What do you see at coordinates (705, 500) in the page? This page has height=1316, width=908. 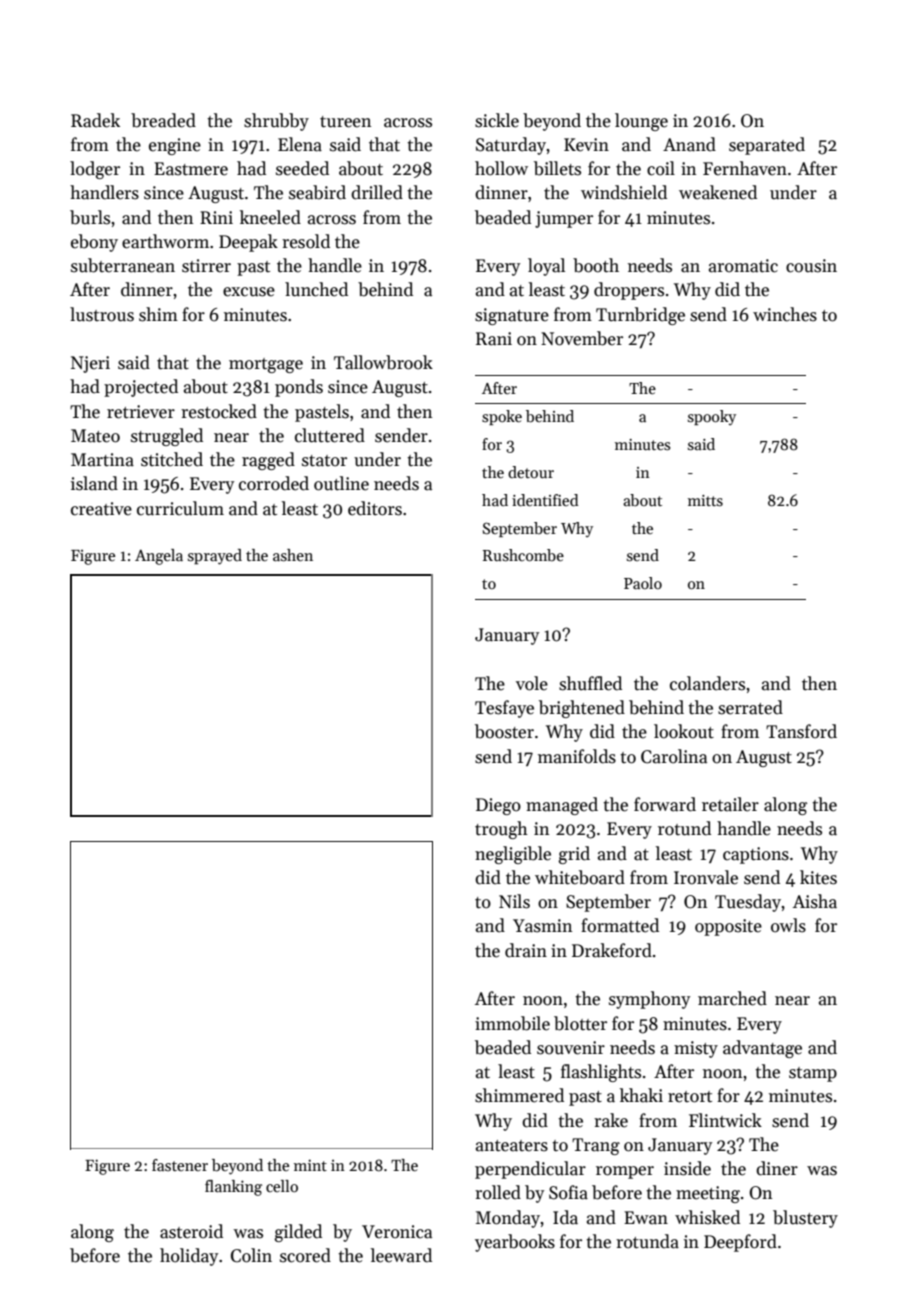 I see `mitts` at bounding box center [705, 500].
